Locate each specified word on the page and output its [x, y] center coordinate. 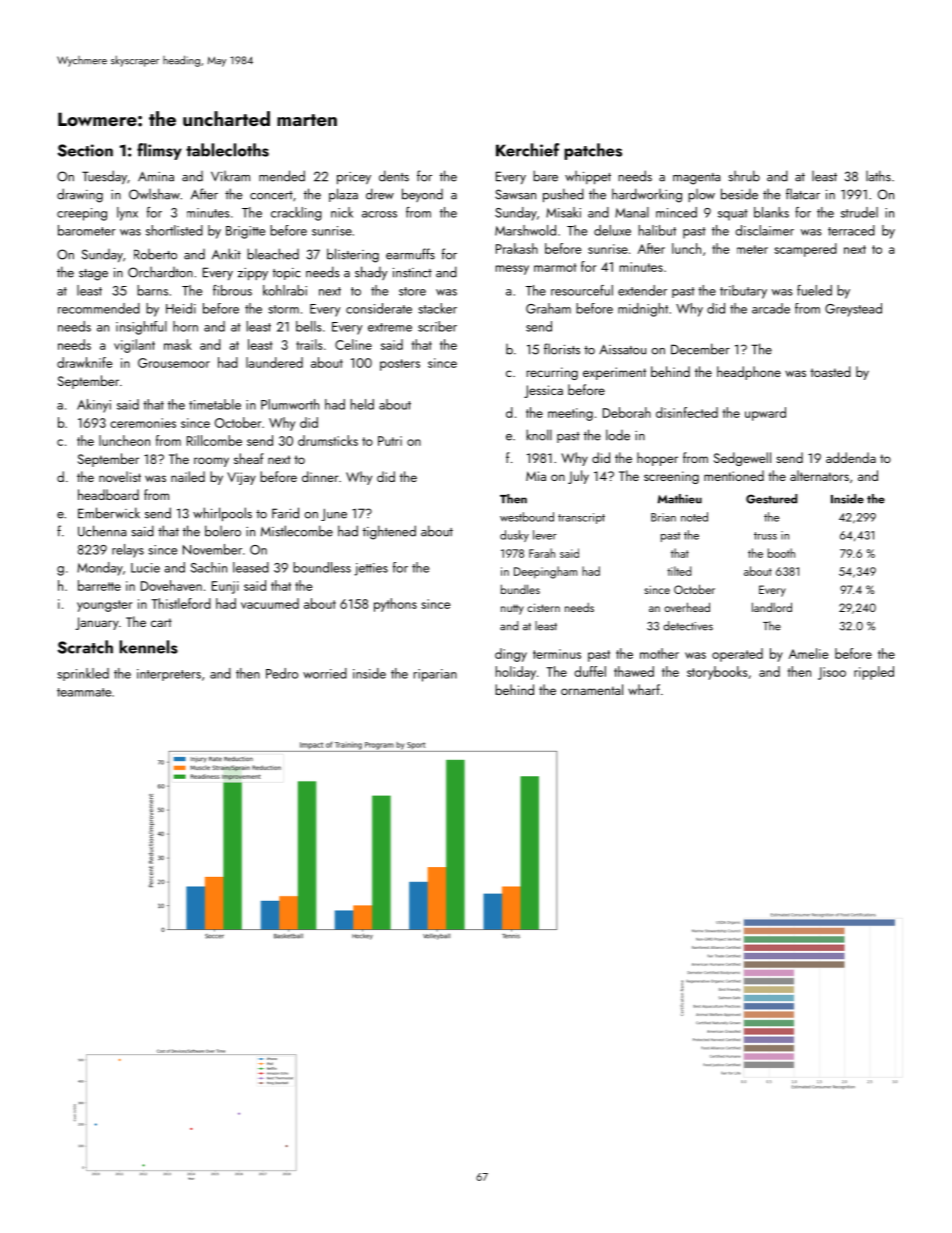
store [412, 291]
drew [380, 194]
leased [251, 567]
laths [878, 176]
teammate [84, 692]
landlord [772, 607]
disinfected [687, 412]
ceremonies [143, 423]
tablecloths [227, 150]
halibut [657, 230]
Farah [542, 553]
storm [283, 309]
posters [400, 365]
